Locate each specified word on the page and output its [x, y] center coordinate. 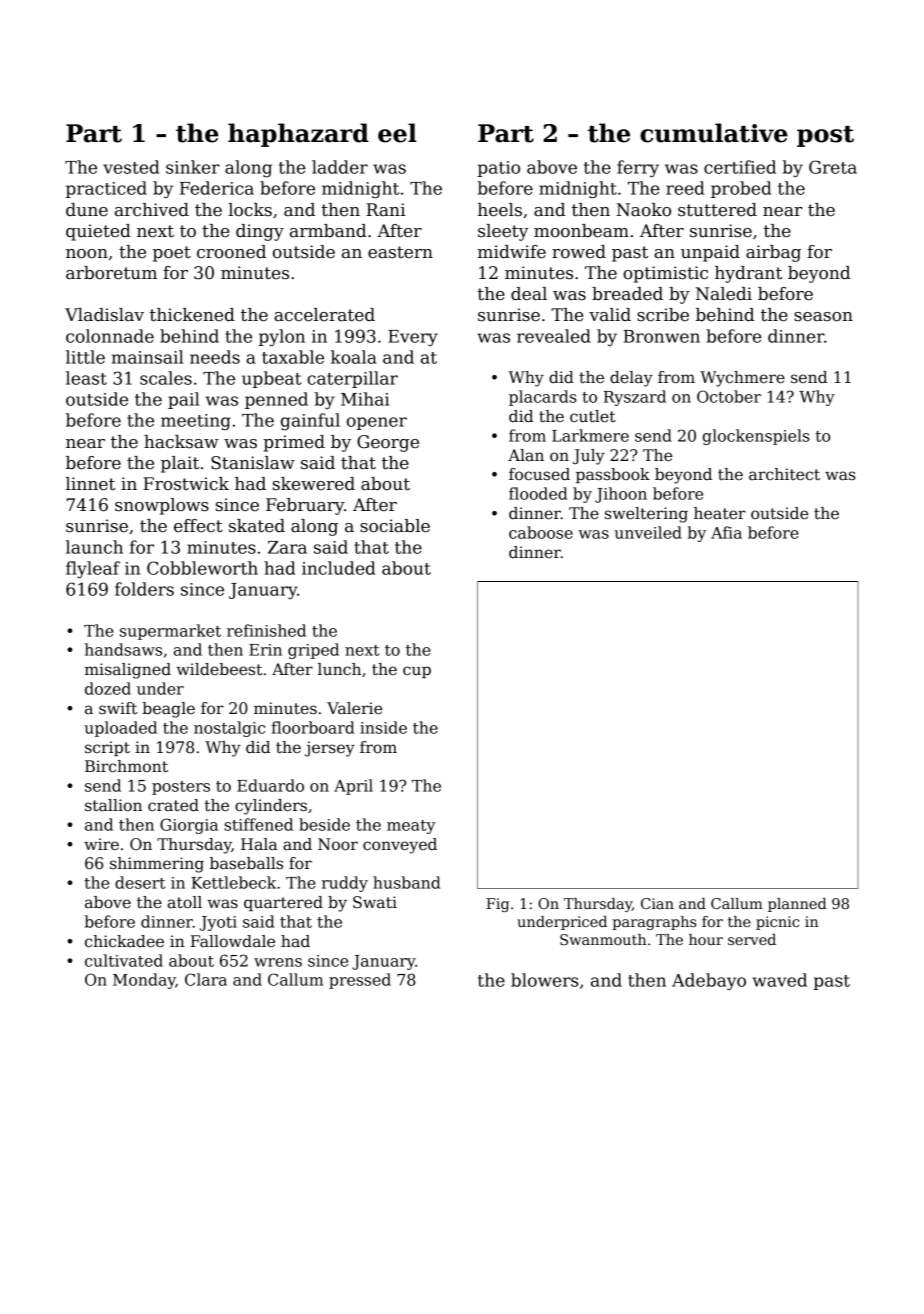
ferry [638, 168]
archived [152, 210]
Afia [726, 532]
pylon [282, 337]
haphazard [298, 135]
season [823, 317]
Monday [144, 981]
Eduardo [270, 785]
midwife [512, 252]
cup [417, 672]
